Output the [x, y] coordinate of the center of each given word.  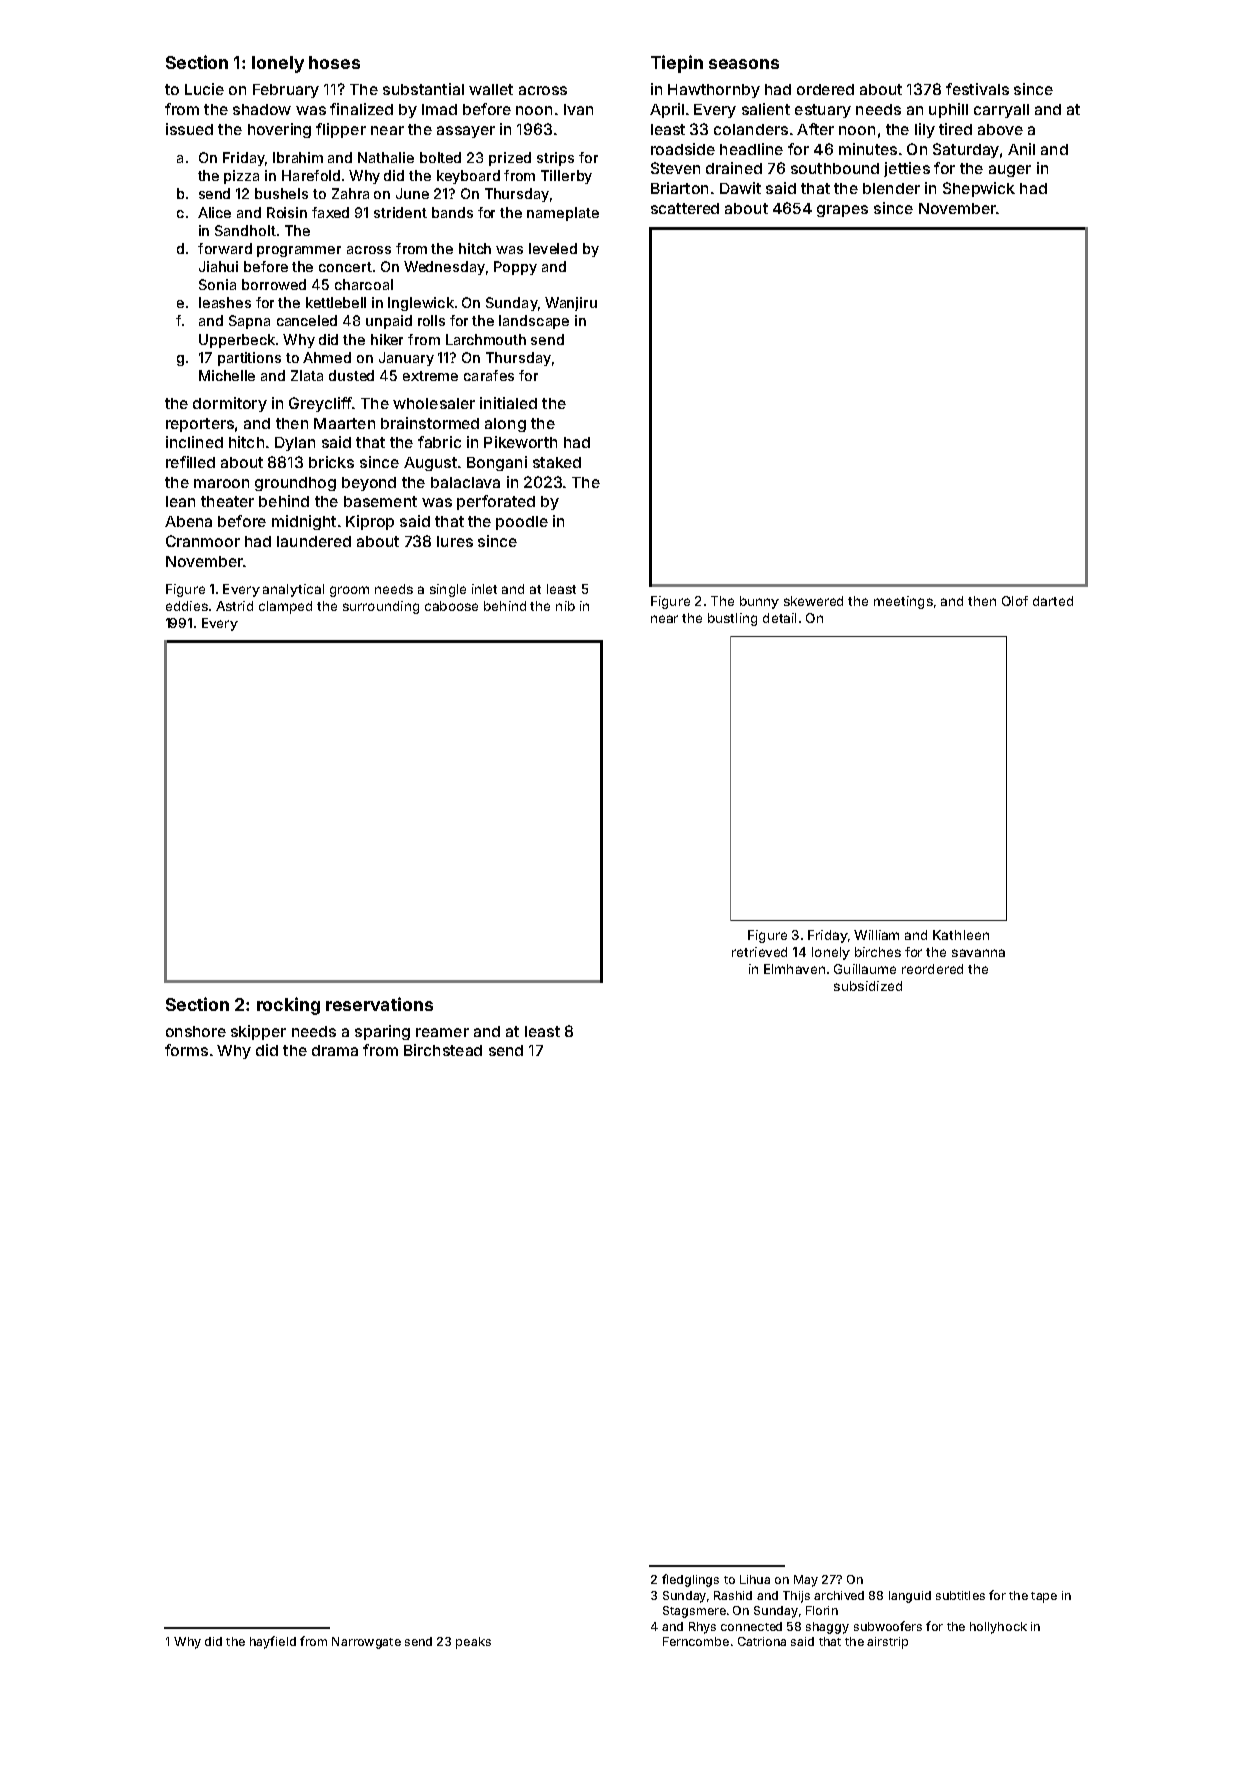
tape [1044, 1597]
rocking [288, 1006]
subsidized [868, 986]
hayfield [273, 1642]
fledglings [690, 1580]
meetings [903, 602]
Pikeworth [520, 442]
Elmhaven [794, 969]
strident [400, 212]
